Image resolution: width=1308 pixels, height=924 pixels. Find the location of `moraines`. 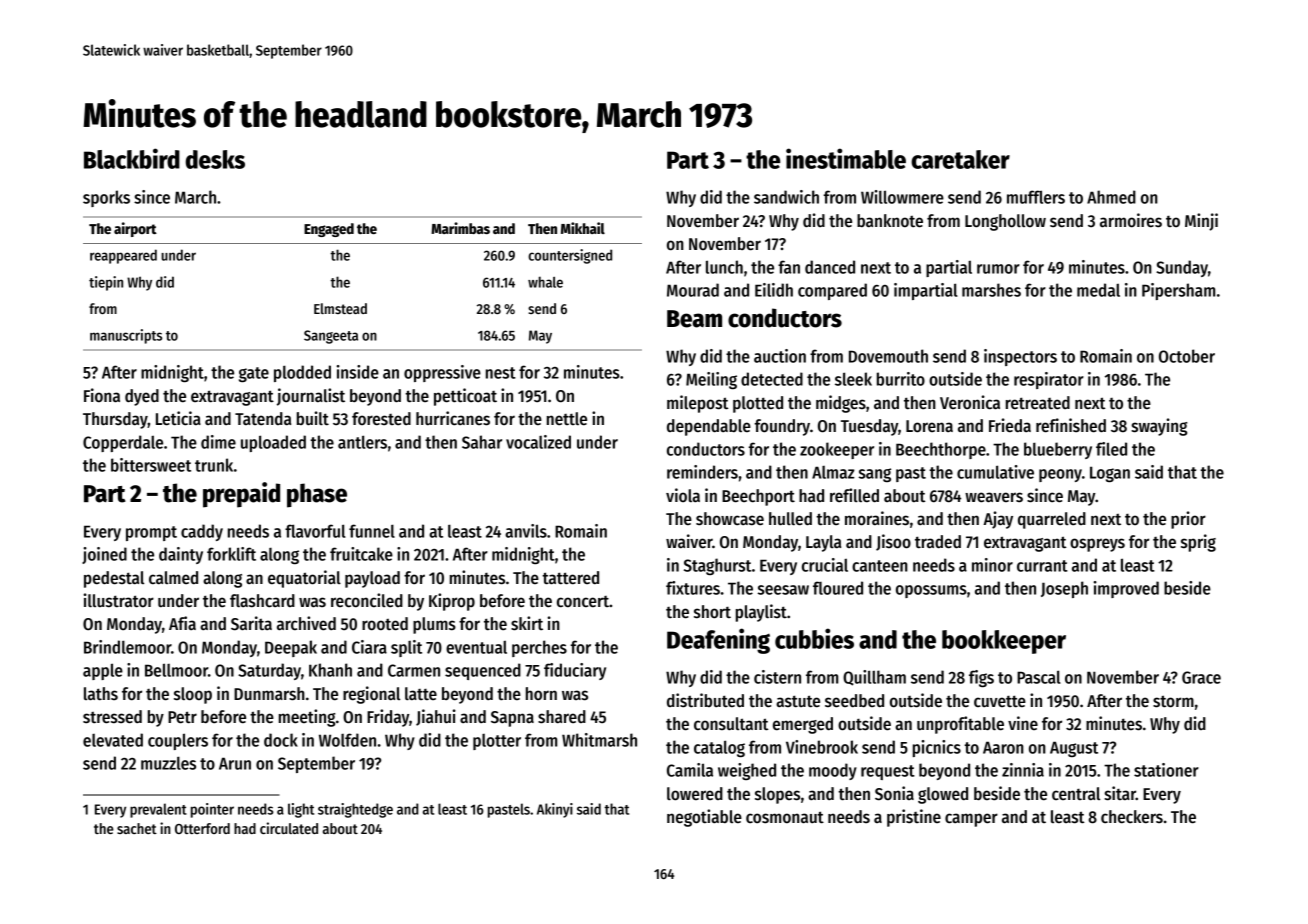

moraines is located at coordinates (877, 518).
